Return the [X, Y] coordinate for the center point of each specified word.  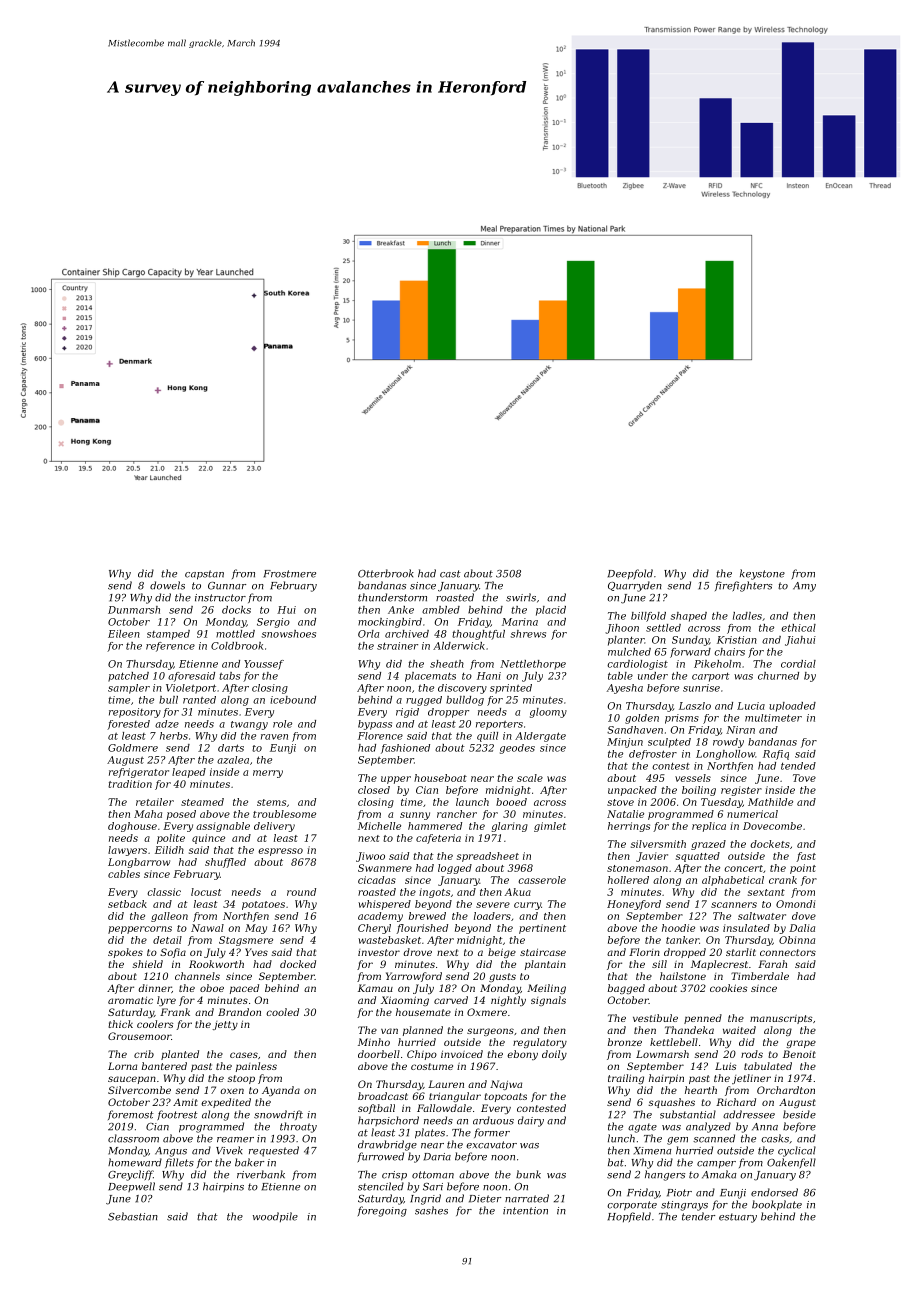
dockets [770, 844]
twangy [249, 725]
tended [798, 766]
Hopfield [629, 1217]
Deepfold [630, 574]
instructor [220, 598]
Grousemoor [139, 1036]
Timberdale [760, 976]
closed [374, 790]
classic [164, 892]
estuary [738, 1218]
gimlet [550, 827]
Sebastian [133, 1216]
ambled [441, 610]
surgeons [490, 1032]
